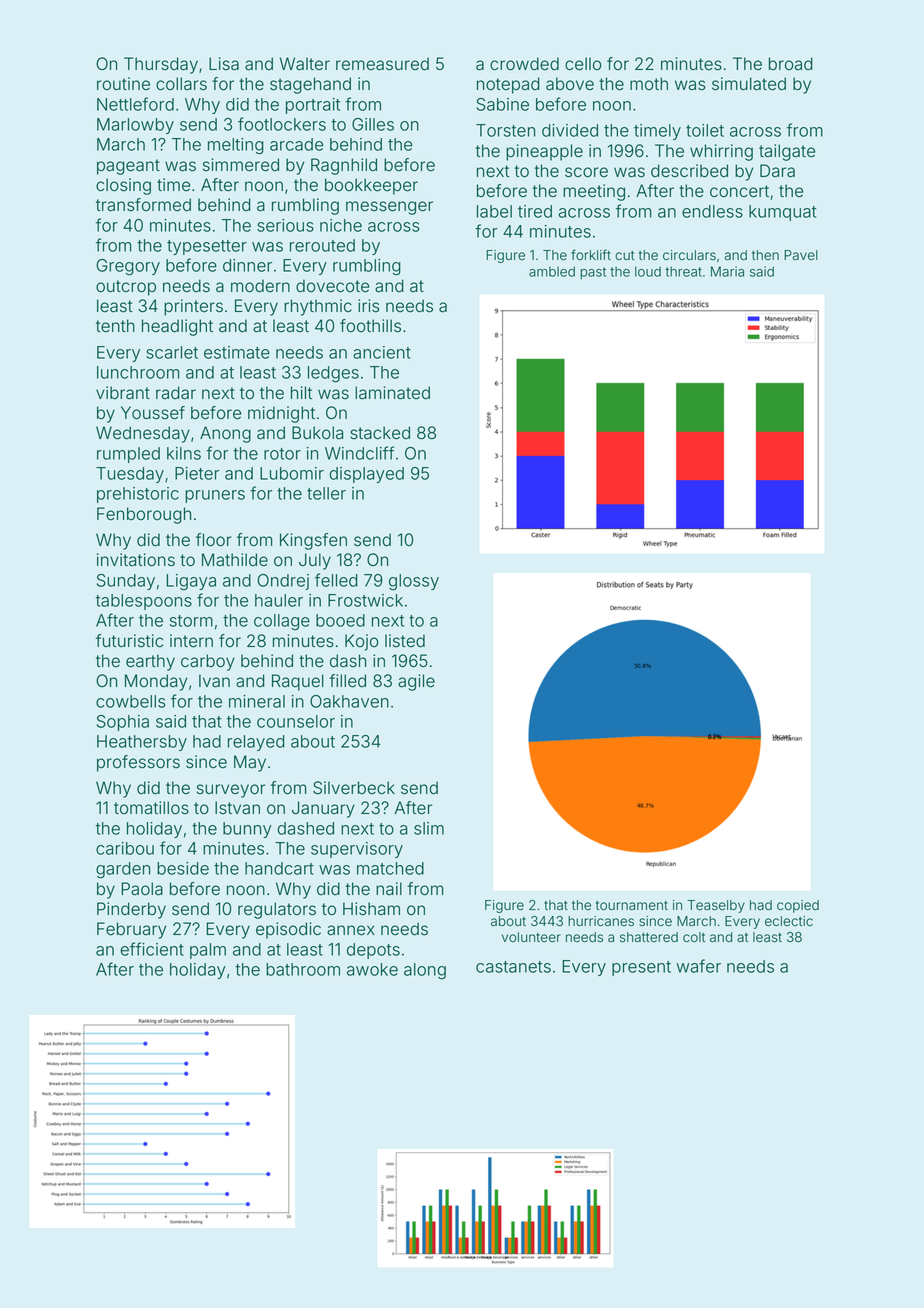  Describe the element at coordinates (208, 951) in the page. I see `palm` at that location.
